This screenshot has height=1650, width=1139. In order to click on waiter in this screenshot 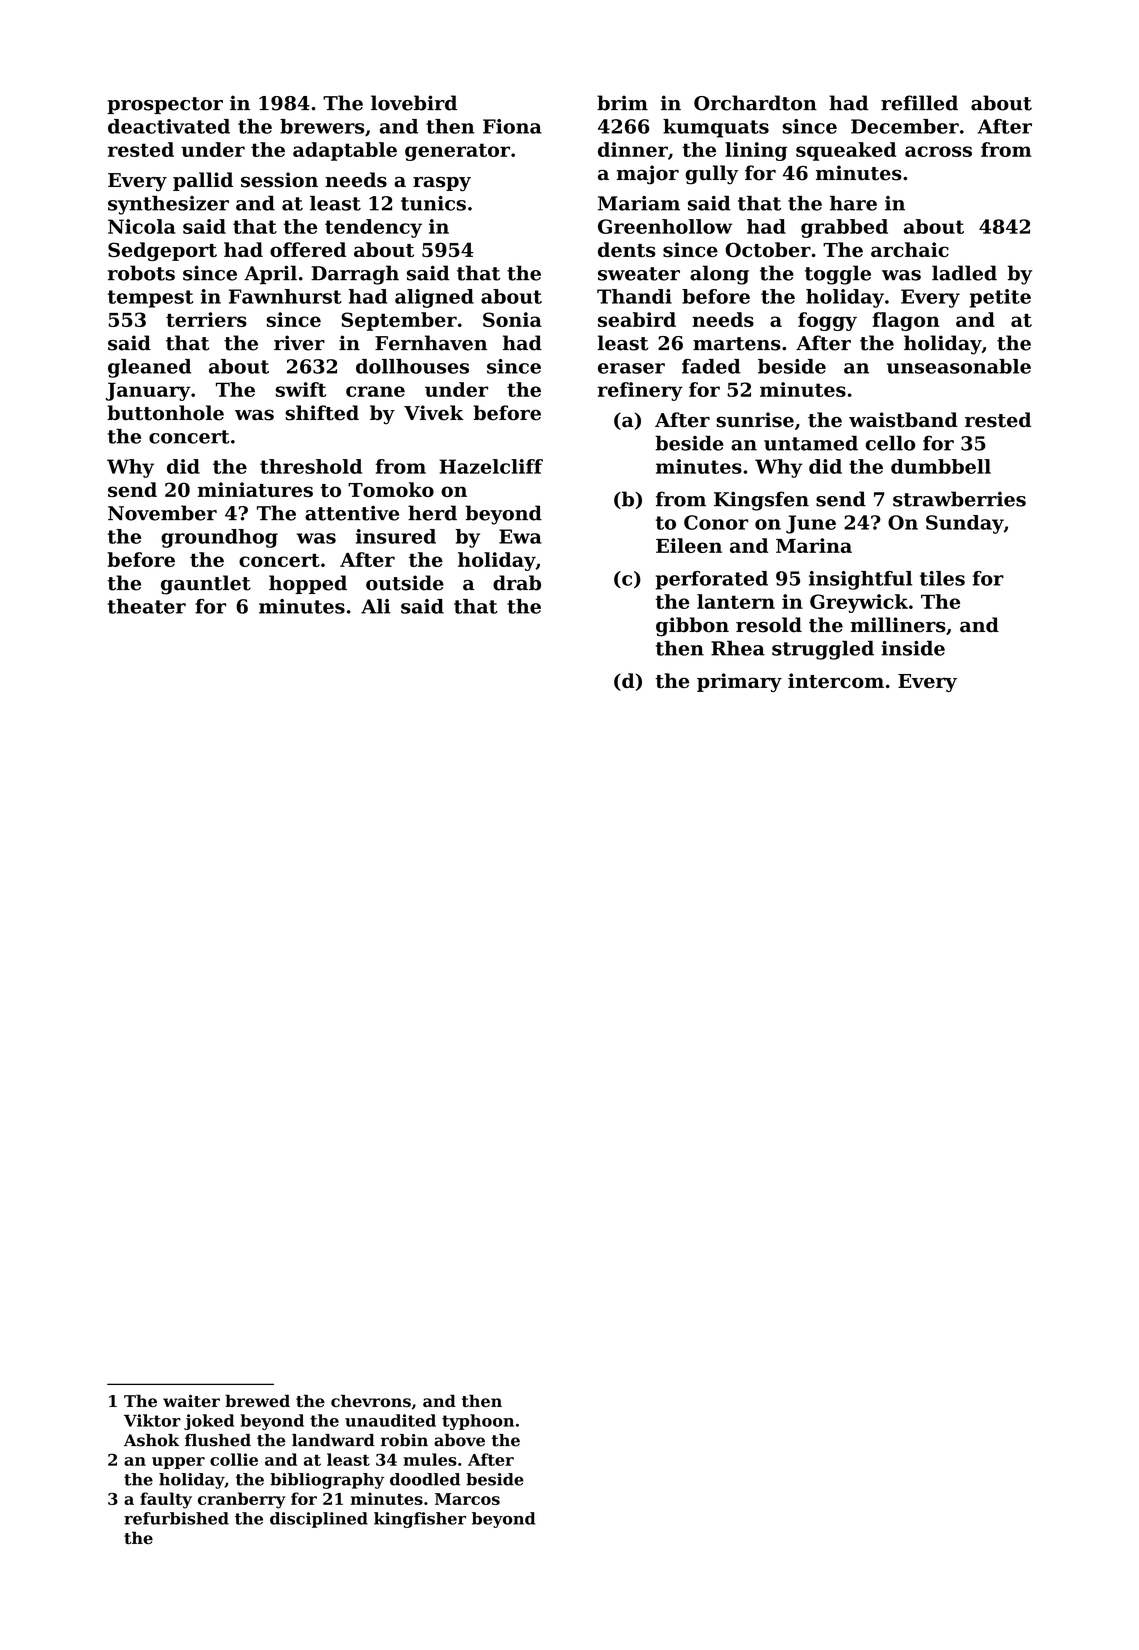, I will do `click(191, 1401)`.
